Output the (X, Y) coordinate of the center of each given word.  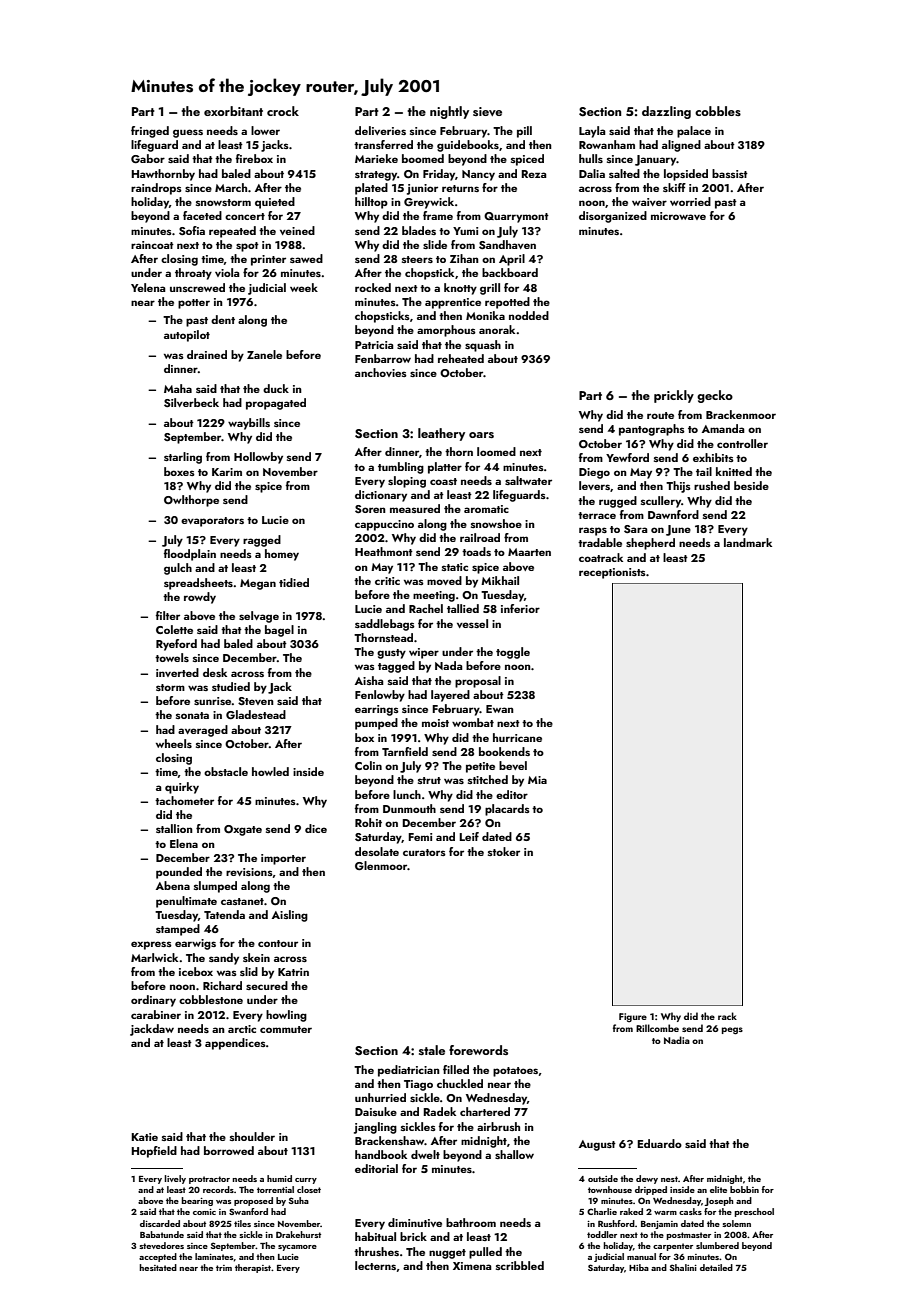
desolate (377, 851)
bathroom (471, 1222)
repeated (232, 232)
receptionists (612, 573)
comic (204, 1212)
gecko (715, 396)
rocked (373, 287)
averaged (203, 731)
